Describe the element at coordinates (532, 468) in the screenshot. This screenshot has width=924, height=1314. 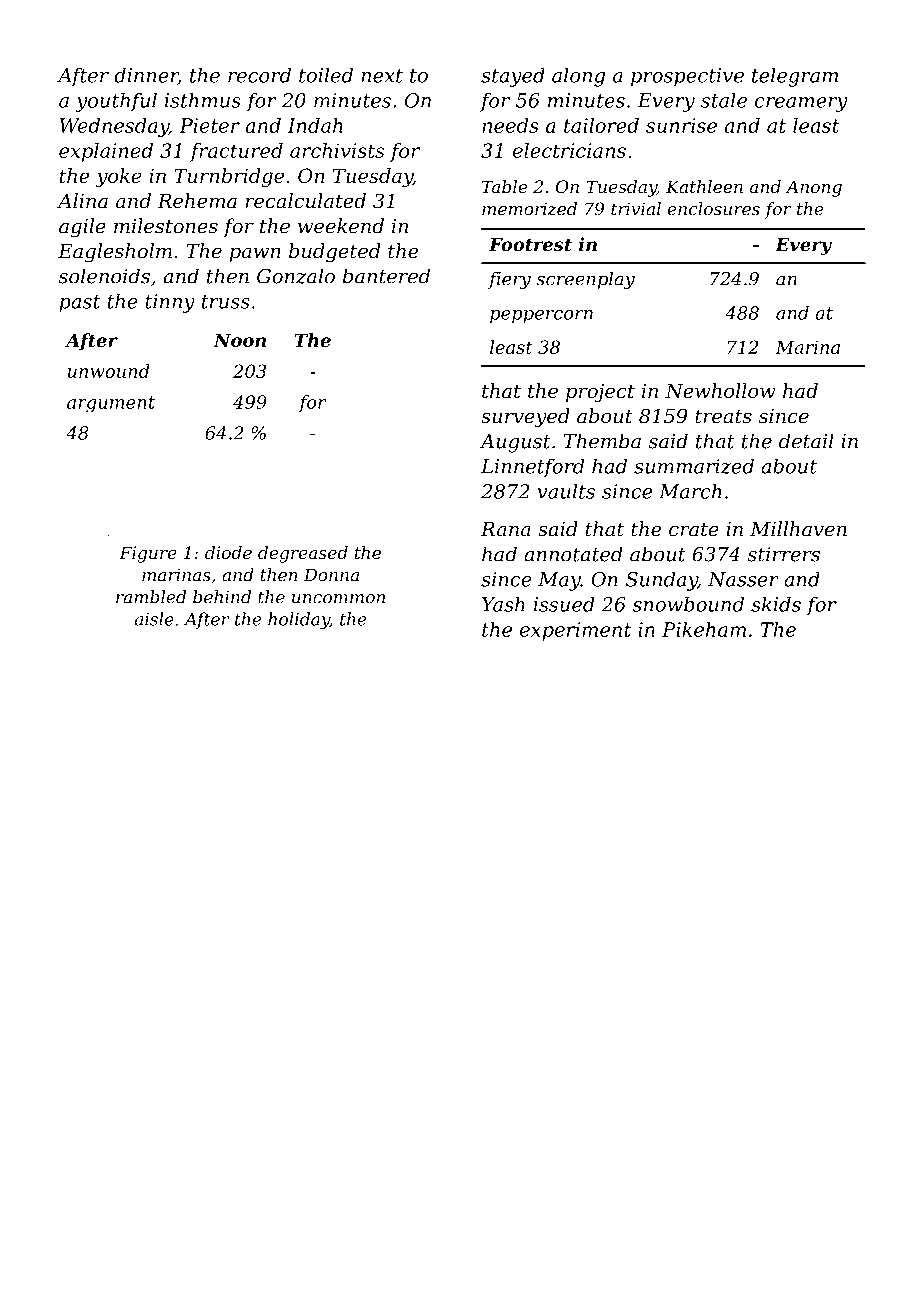
I see `Linnetford` at that location.
